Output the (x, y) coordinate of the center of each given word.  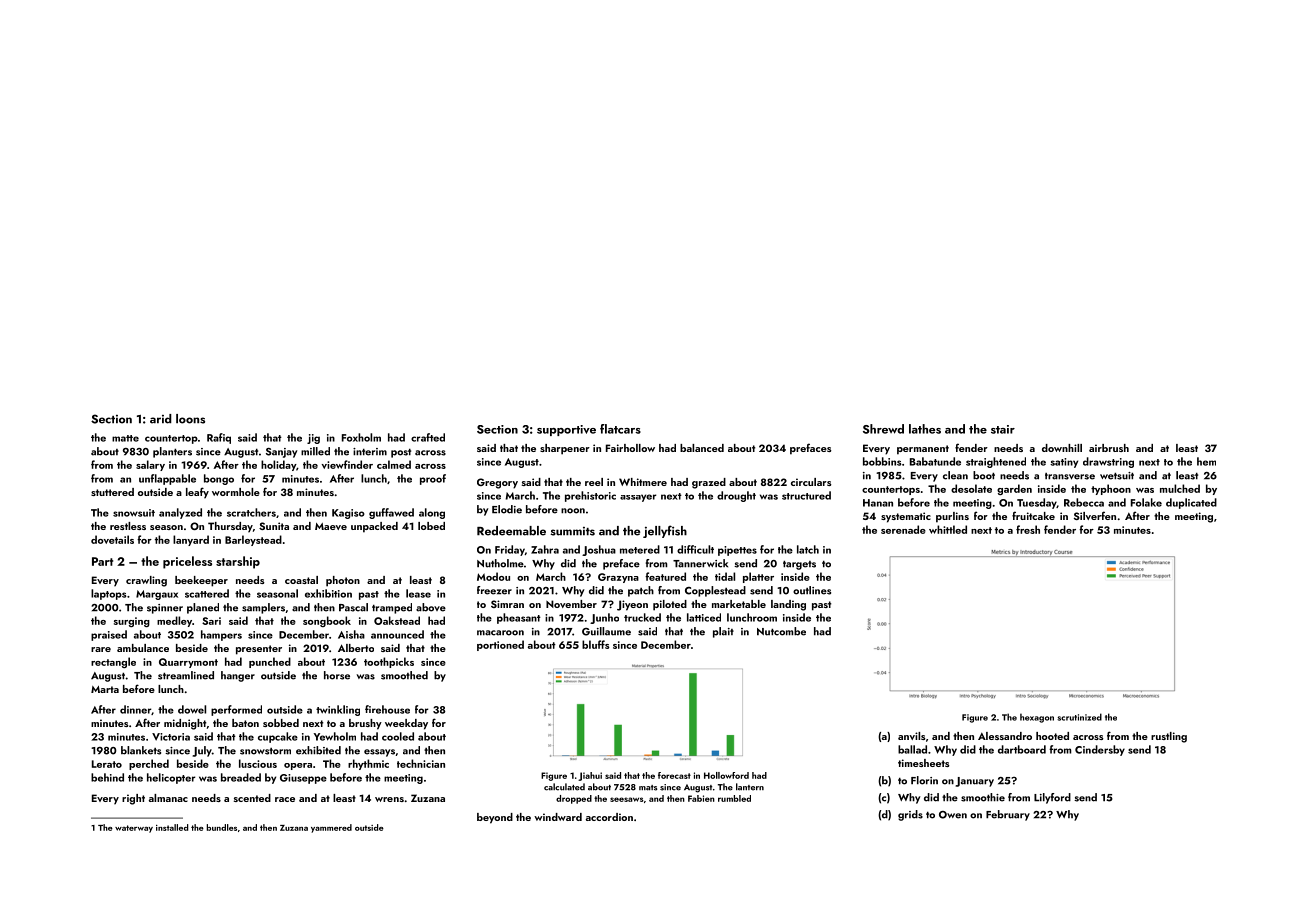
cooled (398, 736)
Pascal (353, 607)
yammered (331, 828)
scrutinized (1079, 717)
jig (313, 439)
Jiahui (590, 776)
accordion (609, 817)
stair (1003, 429)
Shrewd (883, 429)
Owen (953, 815)
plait (723, 632)
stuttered (112, 492)
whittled (948, 529)
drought (736, 496)
